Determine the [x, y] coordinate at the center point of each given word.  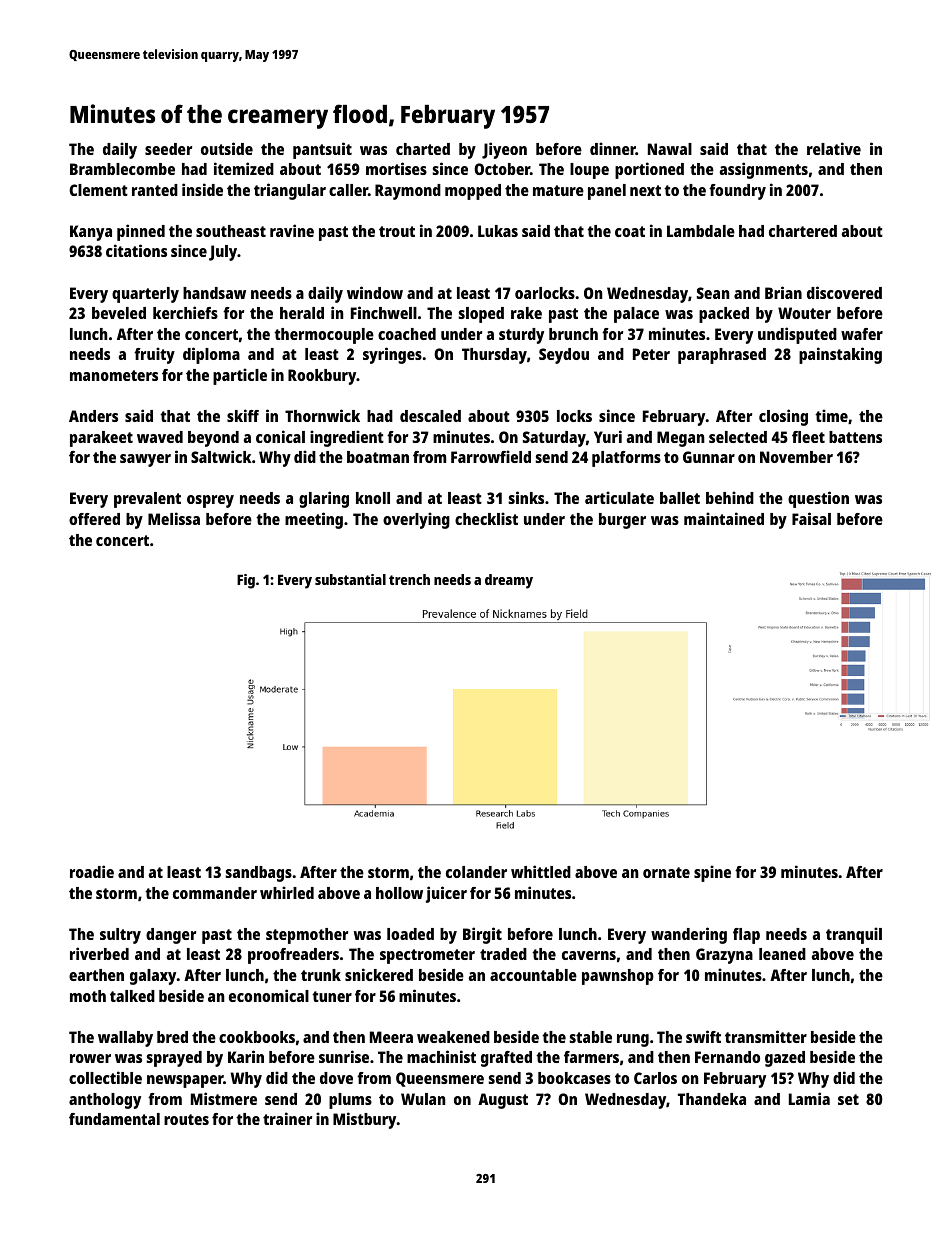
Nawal [670, 149]
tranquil [854, 935]
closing [783, 417]
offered [94, 519]
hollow [399, 893]
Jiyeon [504, 150]
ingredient [347, 438]
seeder [168, 149]
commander [215, 893]
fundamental [114, 1119]
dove [336, 1078]
